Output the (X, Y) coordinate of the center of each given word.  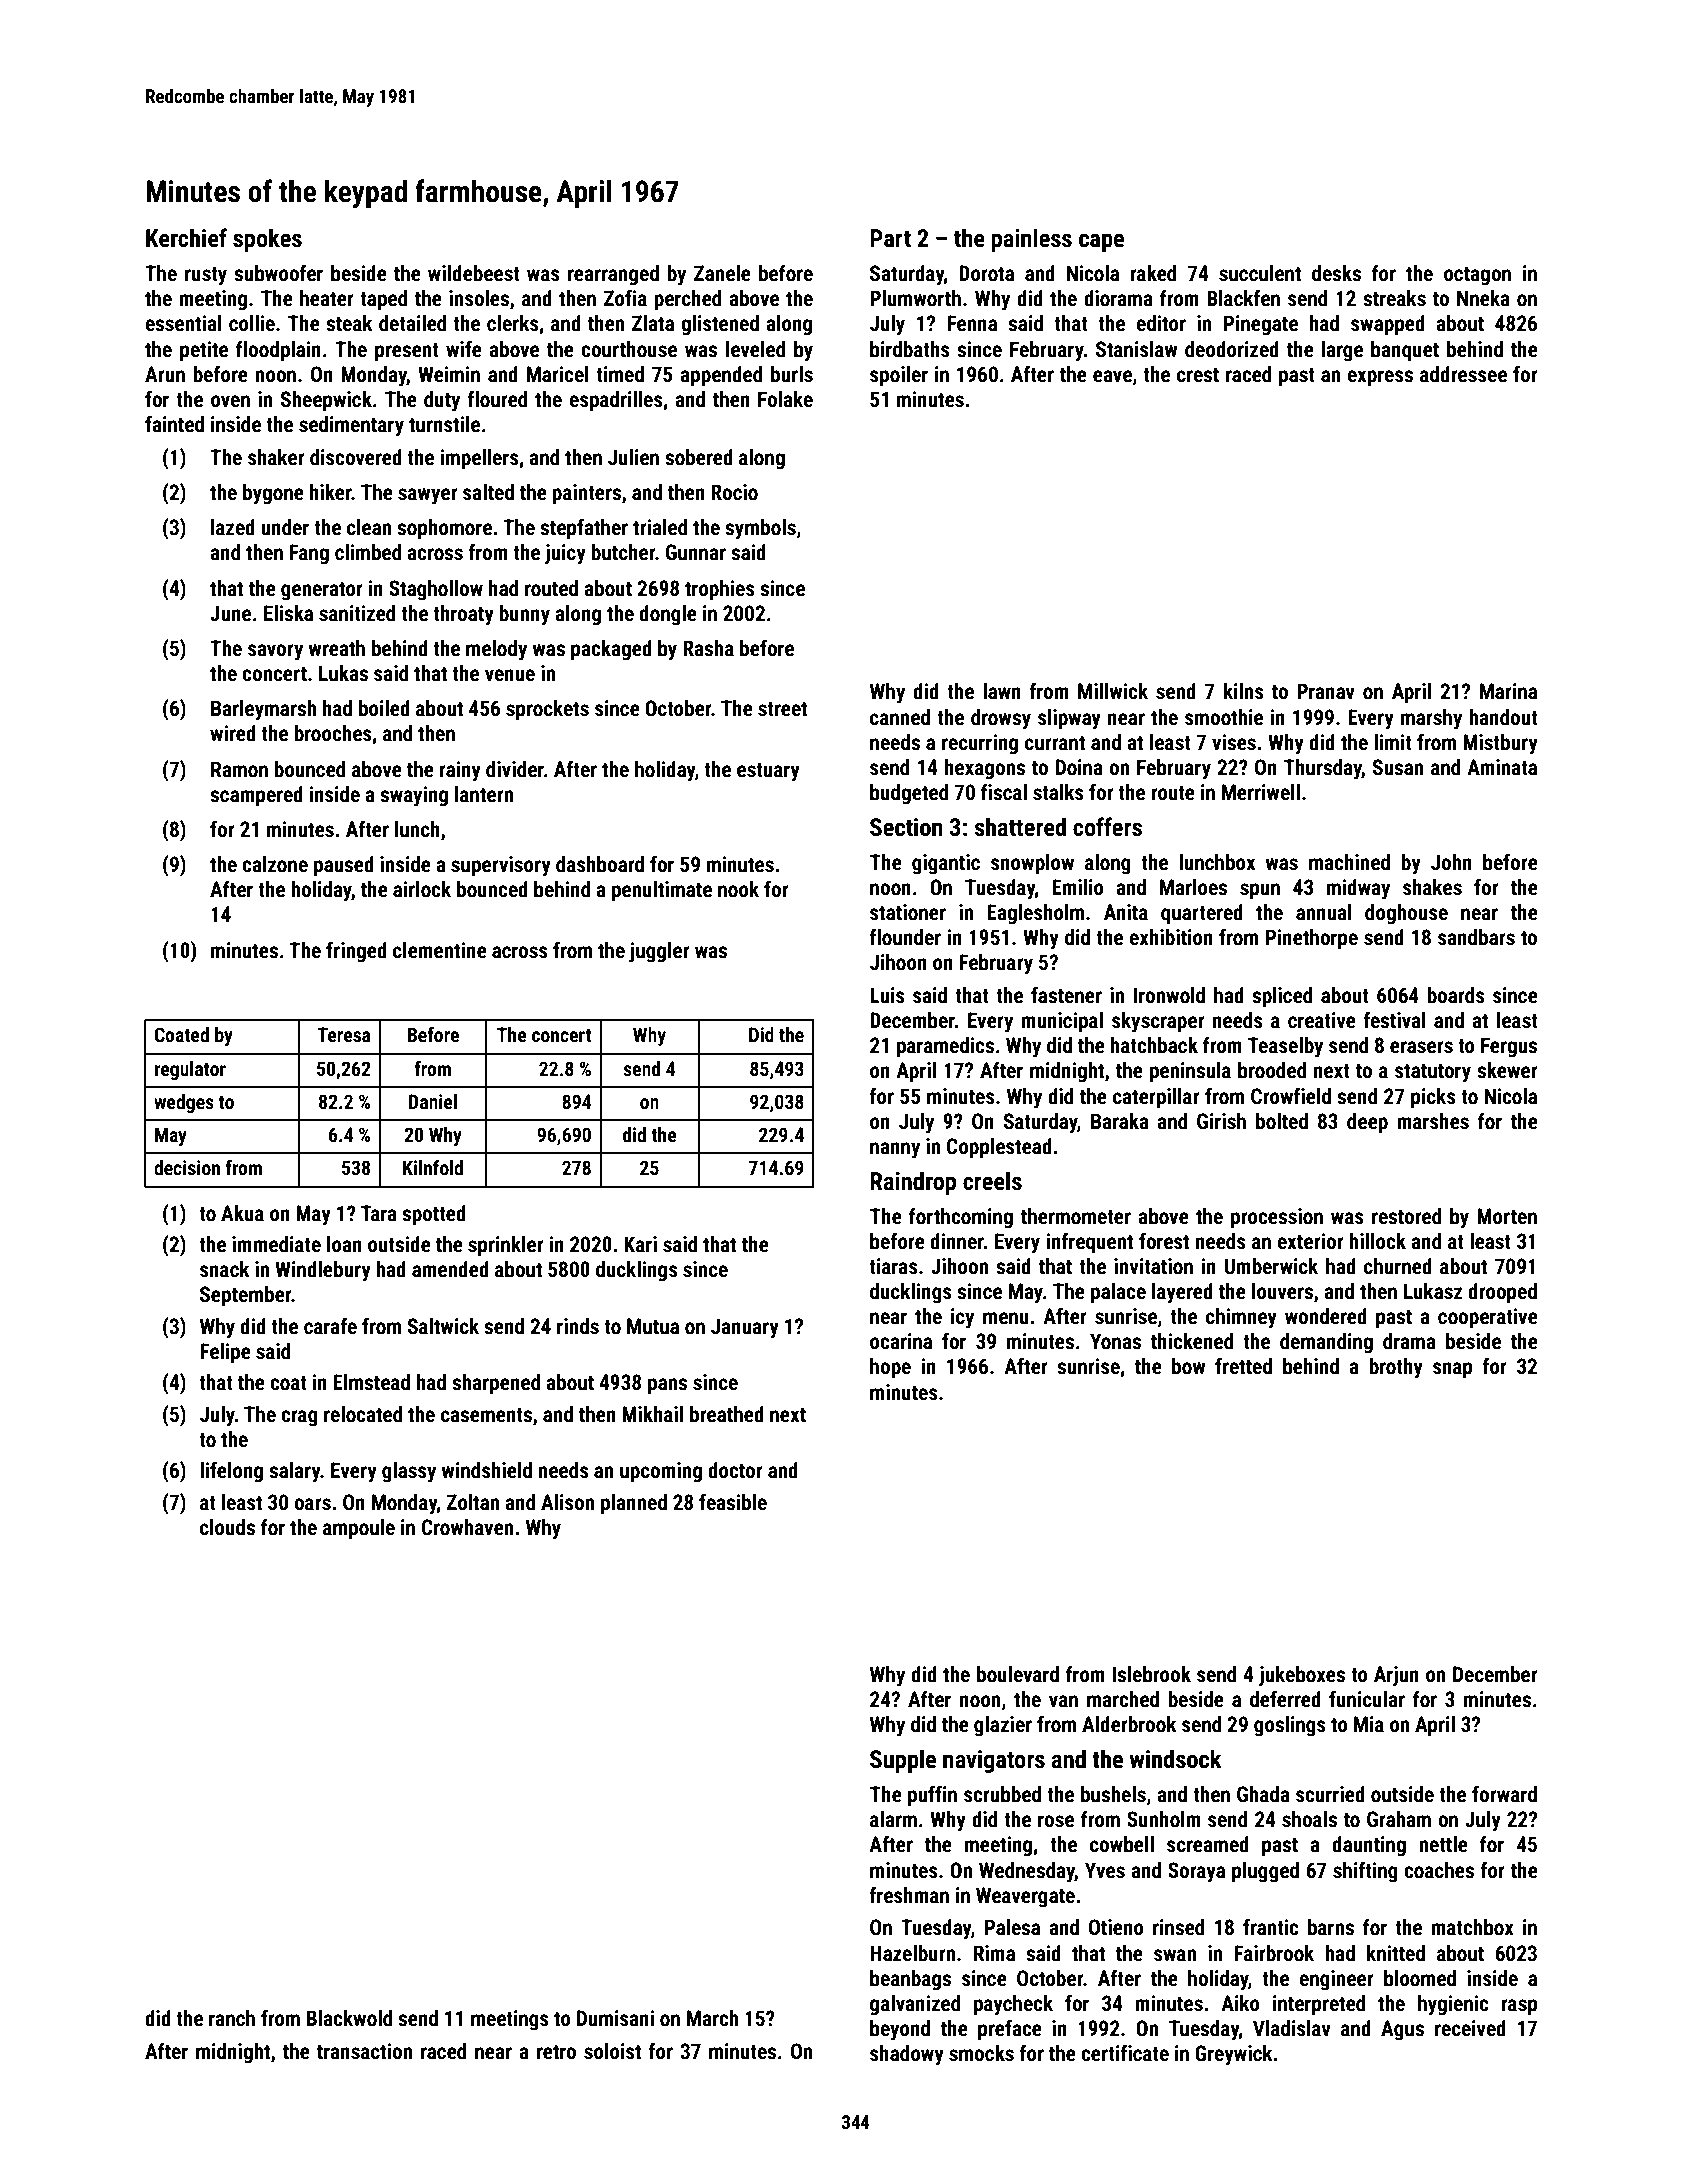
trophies (720, 590)
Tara (379, 1213)
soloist (612, 2051)
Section (906, 827)
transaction (364, 2051)
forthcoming (961, 1218)
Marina (1508, 691)
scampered (256, 796)
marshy (1431, 719)
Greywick (1234, 2055)
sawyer (428, 496)
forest (1164, 1241)
